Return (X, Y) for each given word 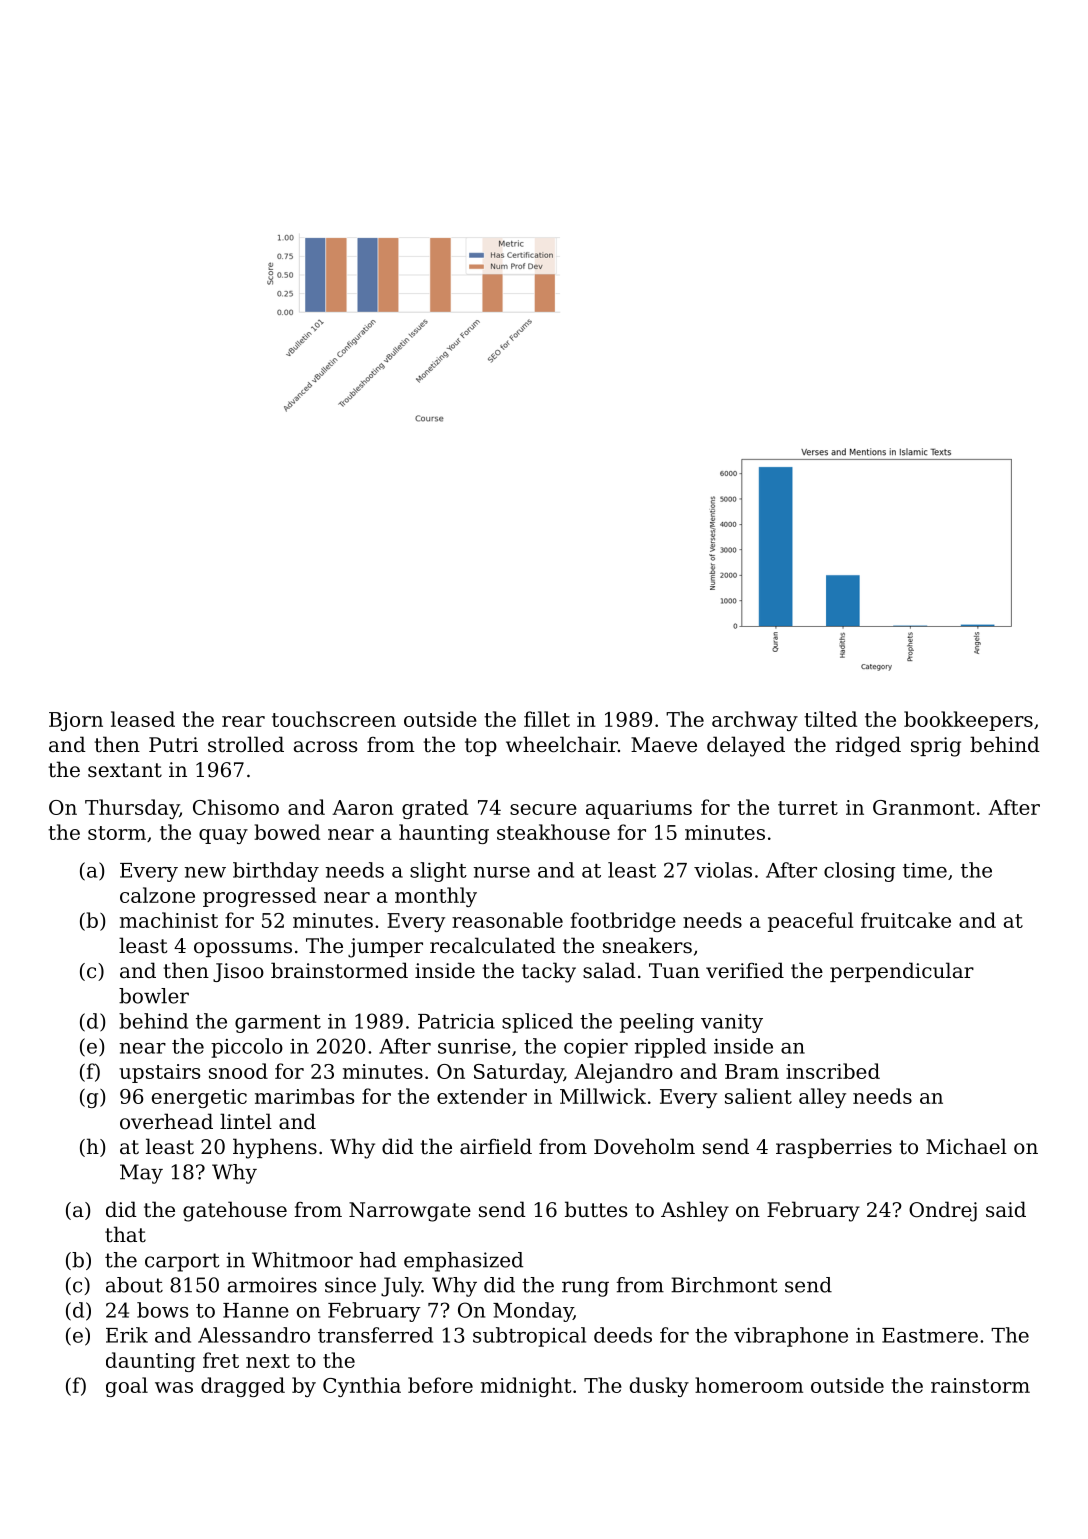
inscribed (833, 1071)
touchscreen (334, 719)
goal (127, 1387)
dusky (659, 1387)
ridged (868, 746)
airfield (496, 1146)
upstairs (159, 1073)
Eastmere (930, 1335)
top (481, 747)
